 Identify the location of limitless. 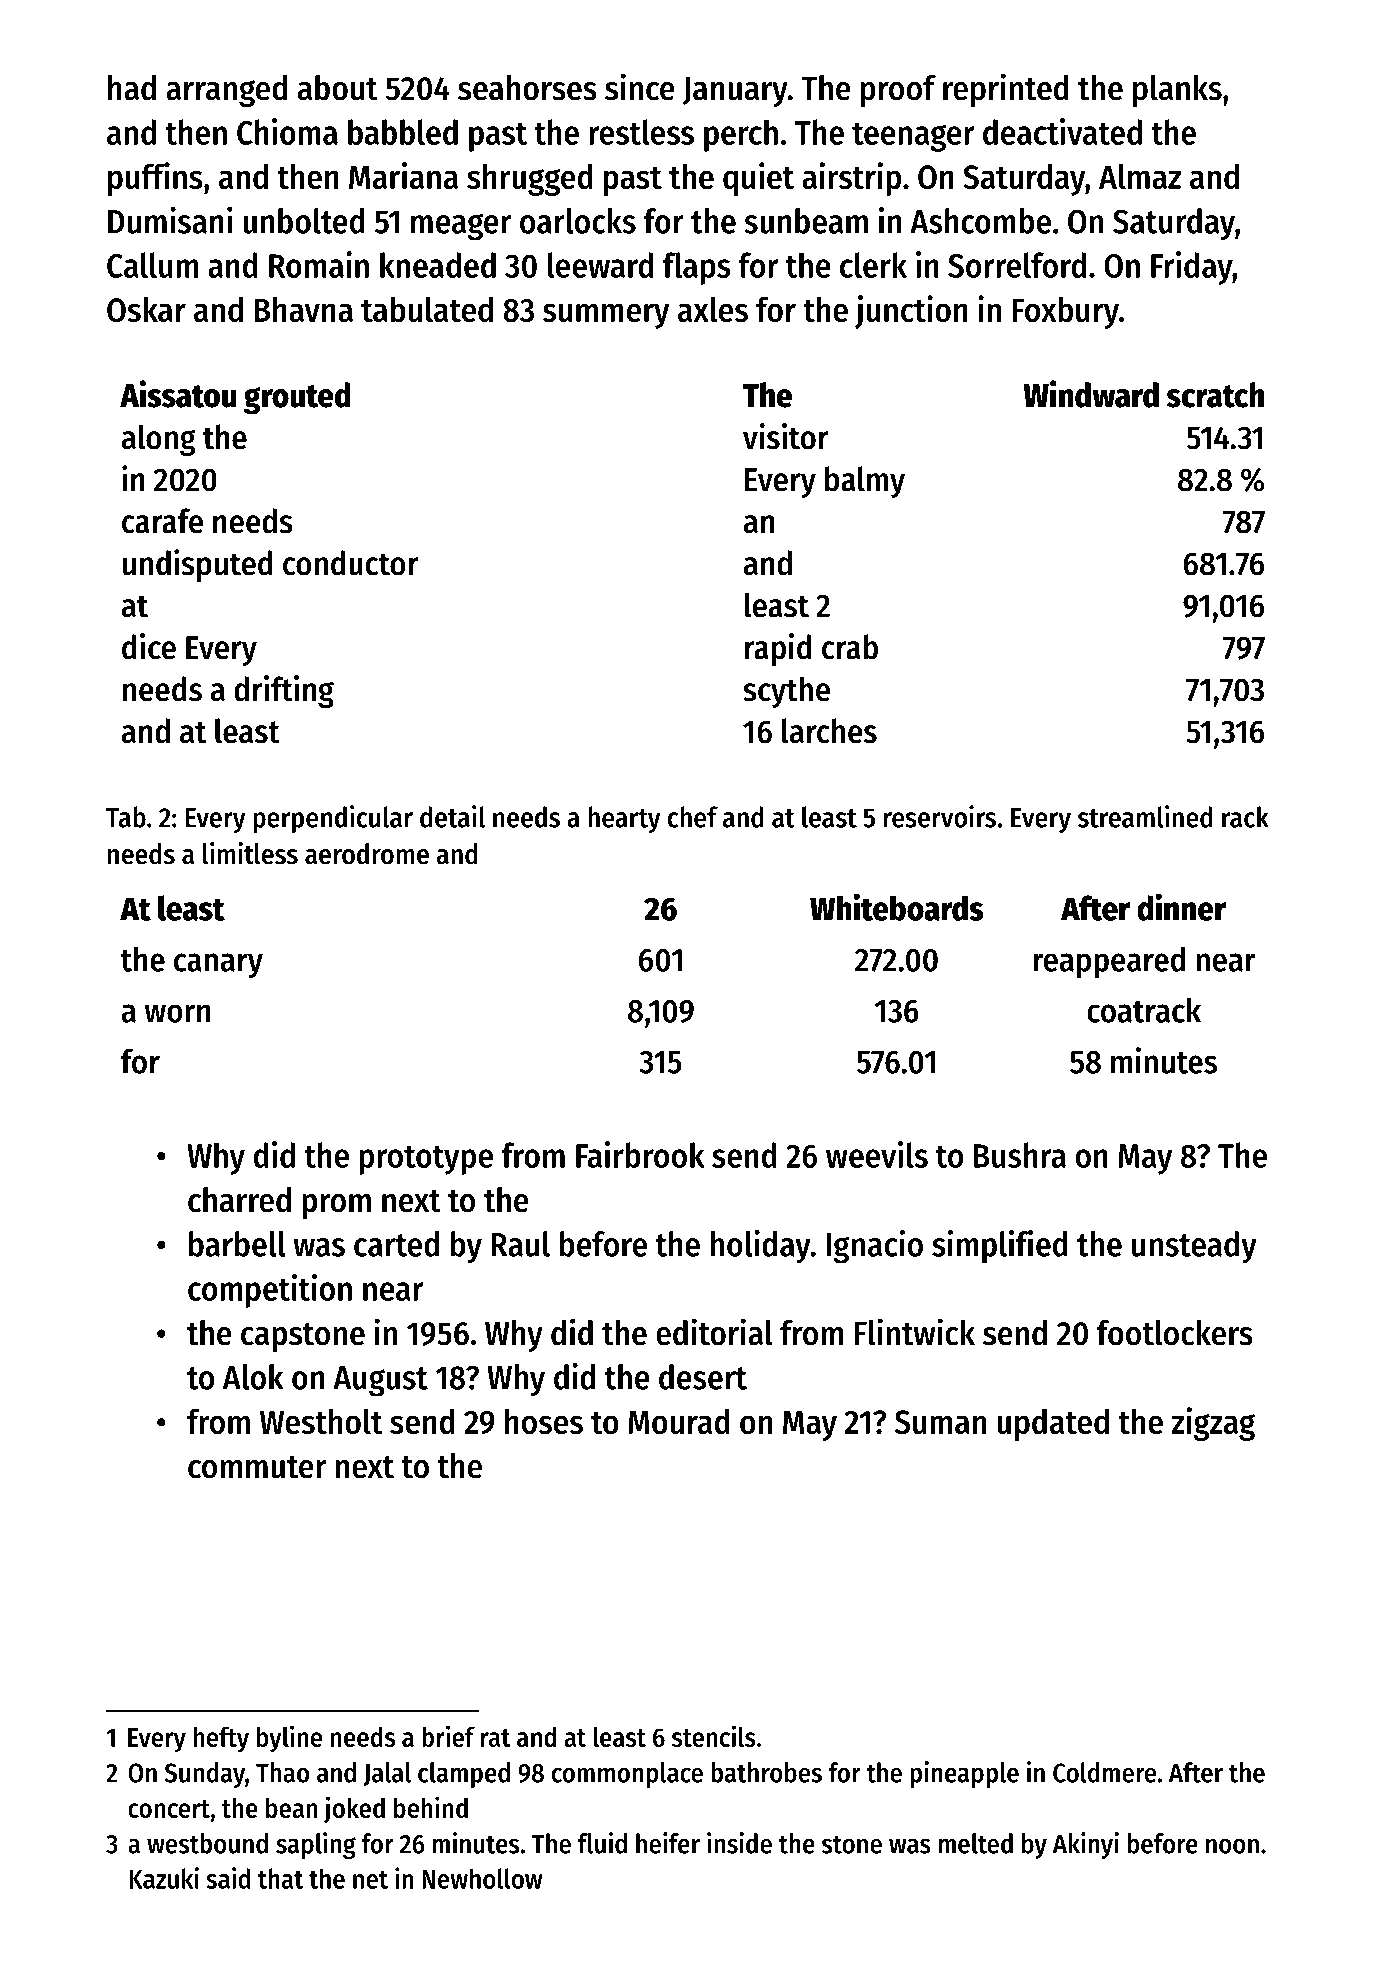
(250, 853).
